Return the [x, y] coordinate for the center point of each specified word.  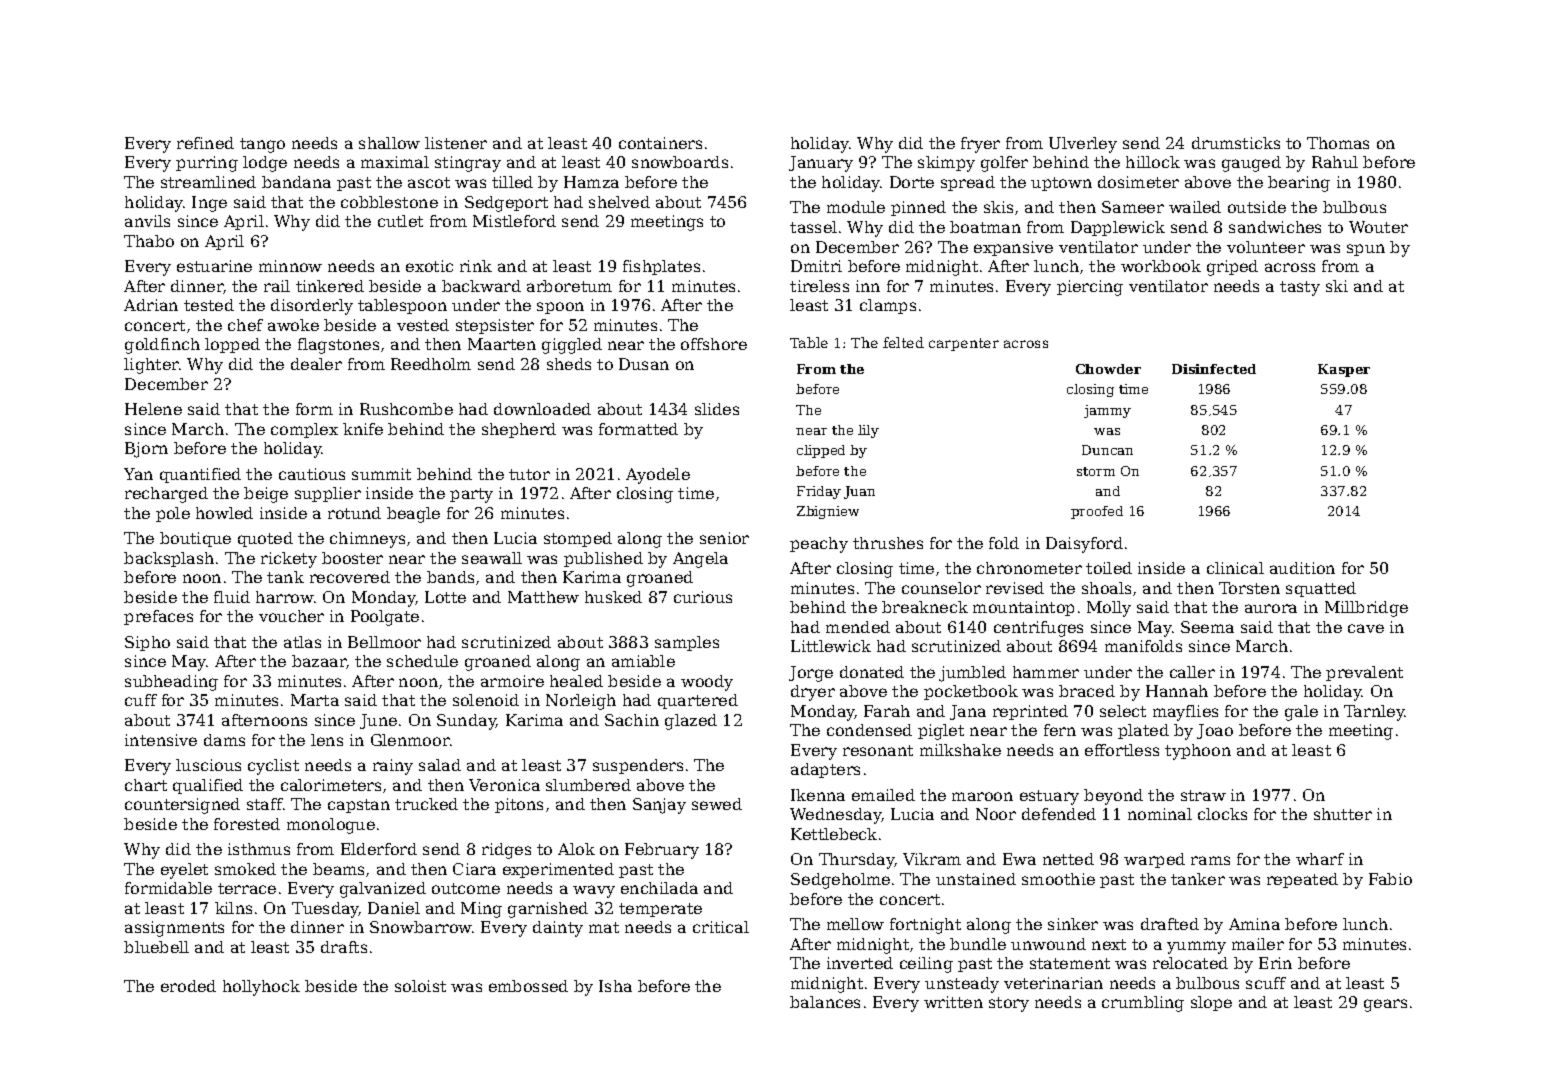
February [662, 851]
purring [207, 164]
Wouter [1378, 227]
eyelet [184, 871]
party [471, 495]
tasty [1300, 288]
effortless [1122, 750]
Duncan [1107, 450]
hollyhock [261, 988]
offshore [714, 344]
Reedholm [431, 364]
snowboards [680, 162]
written [953, 1002]
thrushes [888, 543]
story [1009, 1004]
